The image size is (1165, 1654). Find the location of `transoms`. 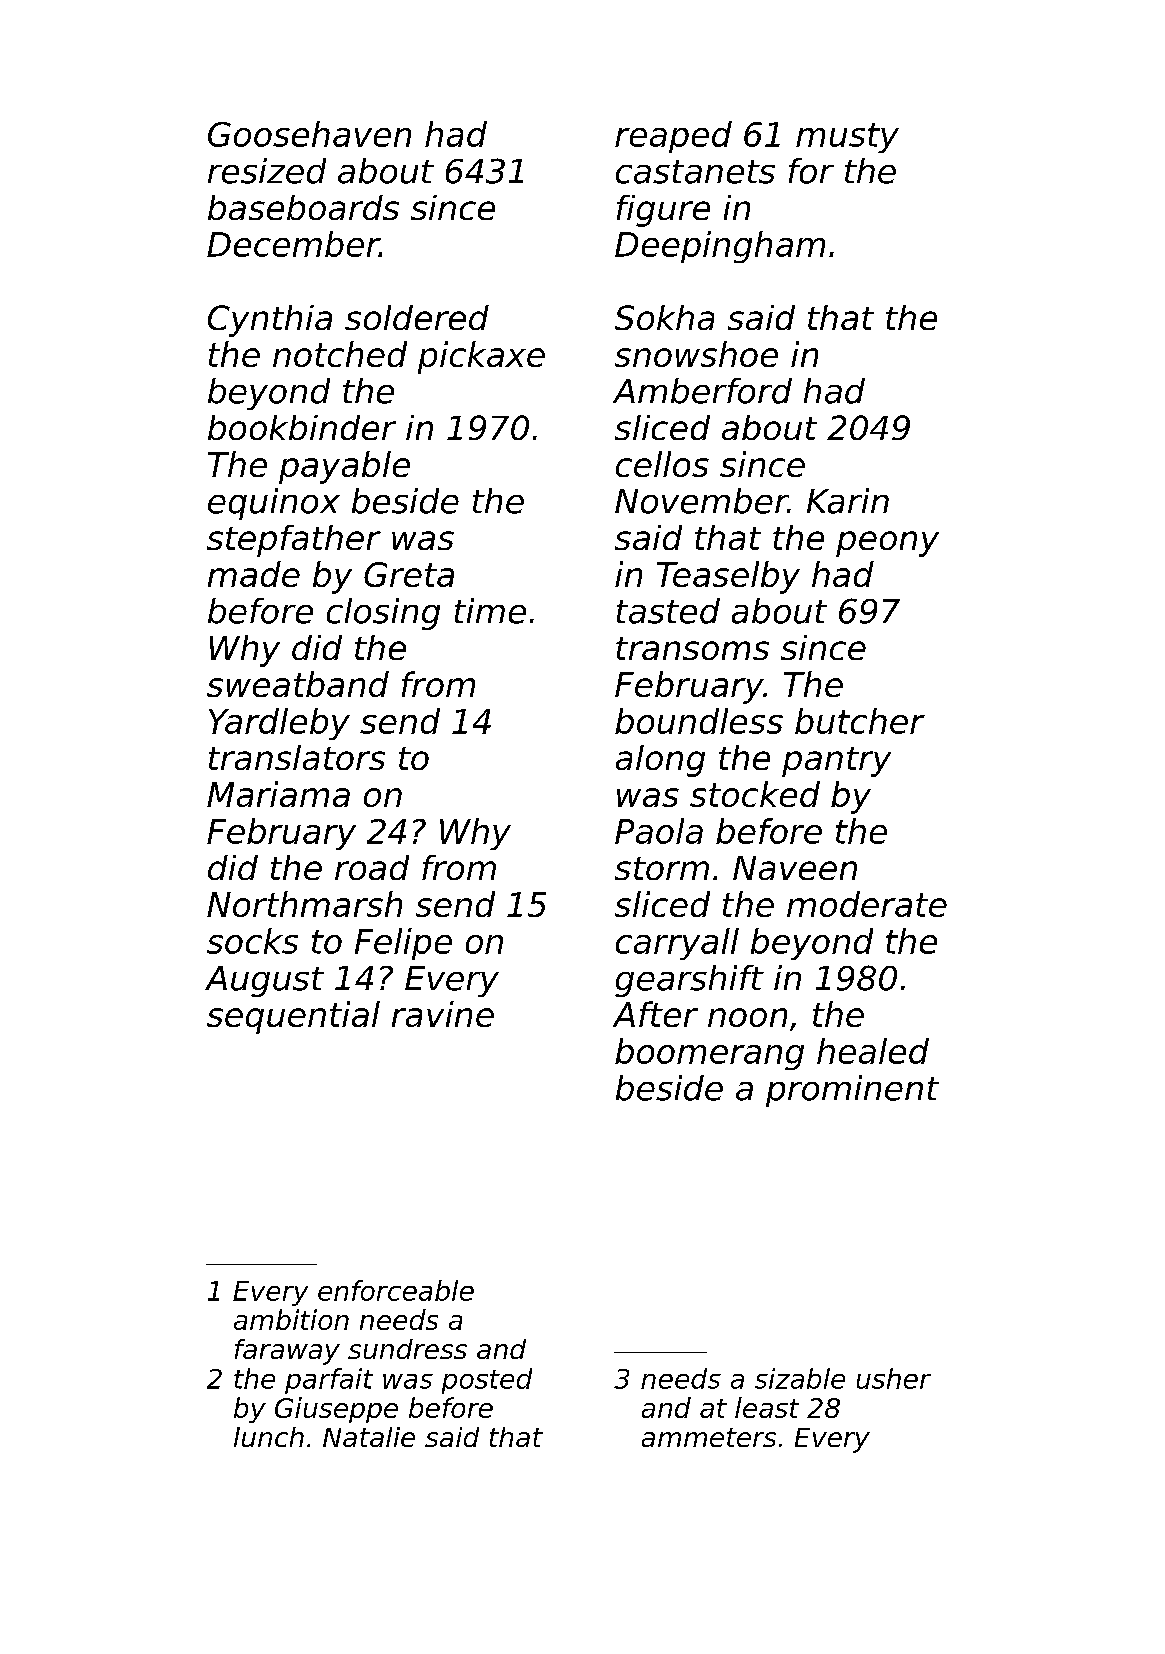

transoms is located at coordinates (692, 648).
